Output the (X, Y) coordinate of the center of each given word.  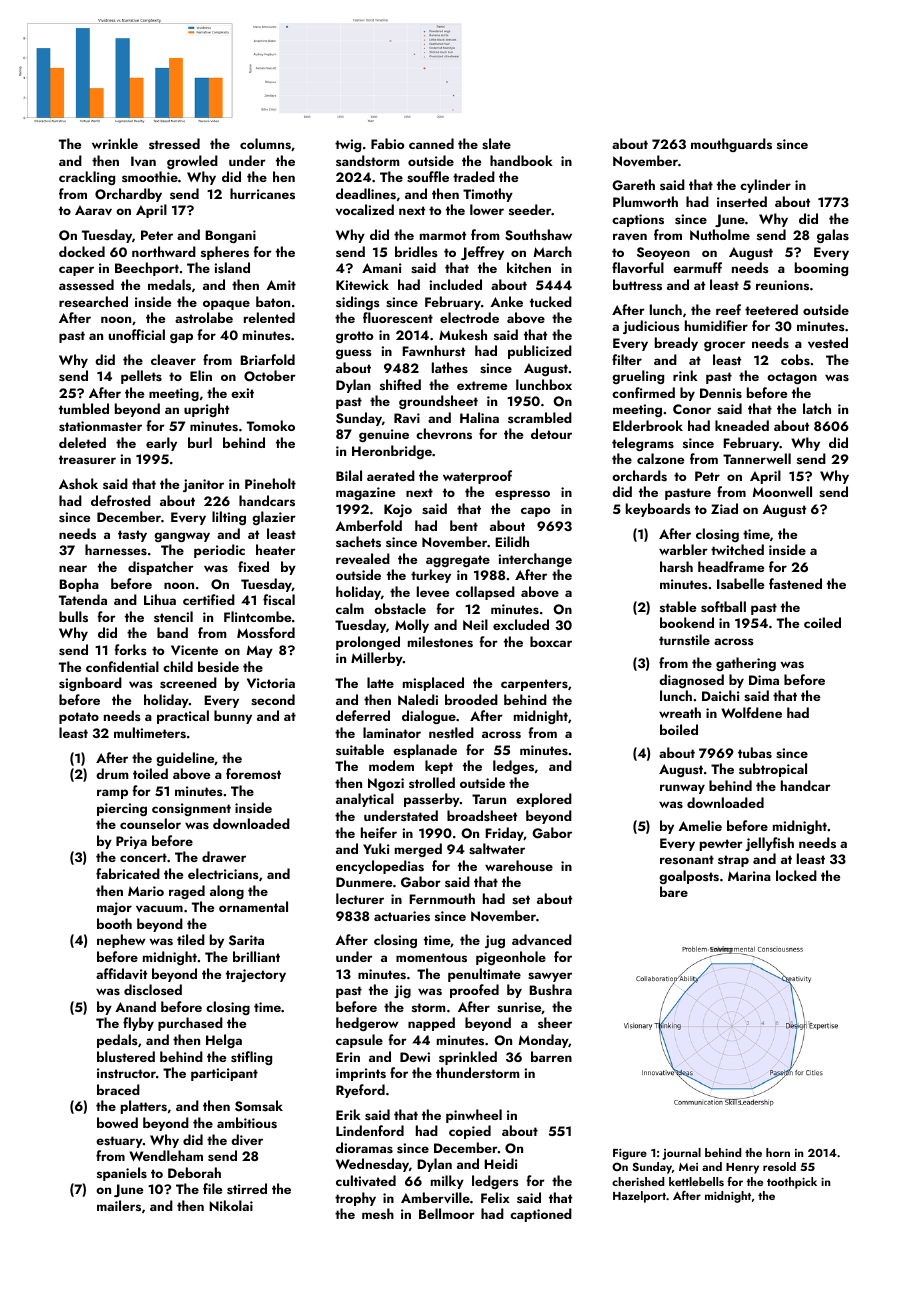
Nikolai (231, 1205)
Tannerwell (757, 458)
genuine (384, 435)
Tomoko (271, 425)
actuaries (402, 916)
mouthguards (731, 145)
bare (674, 891)
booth (114, 923)
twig (348, 145)
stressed (174, 144)
